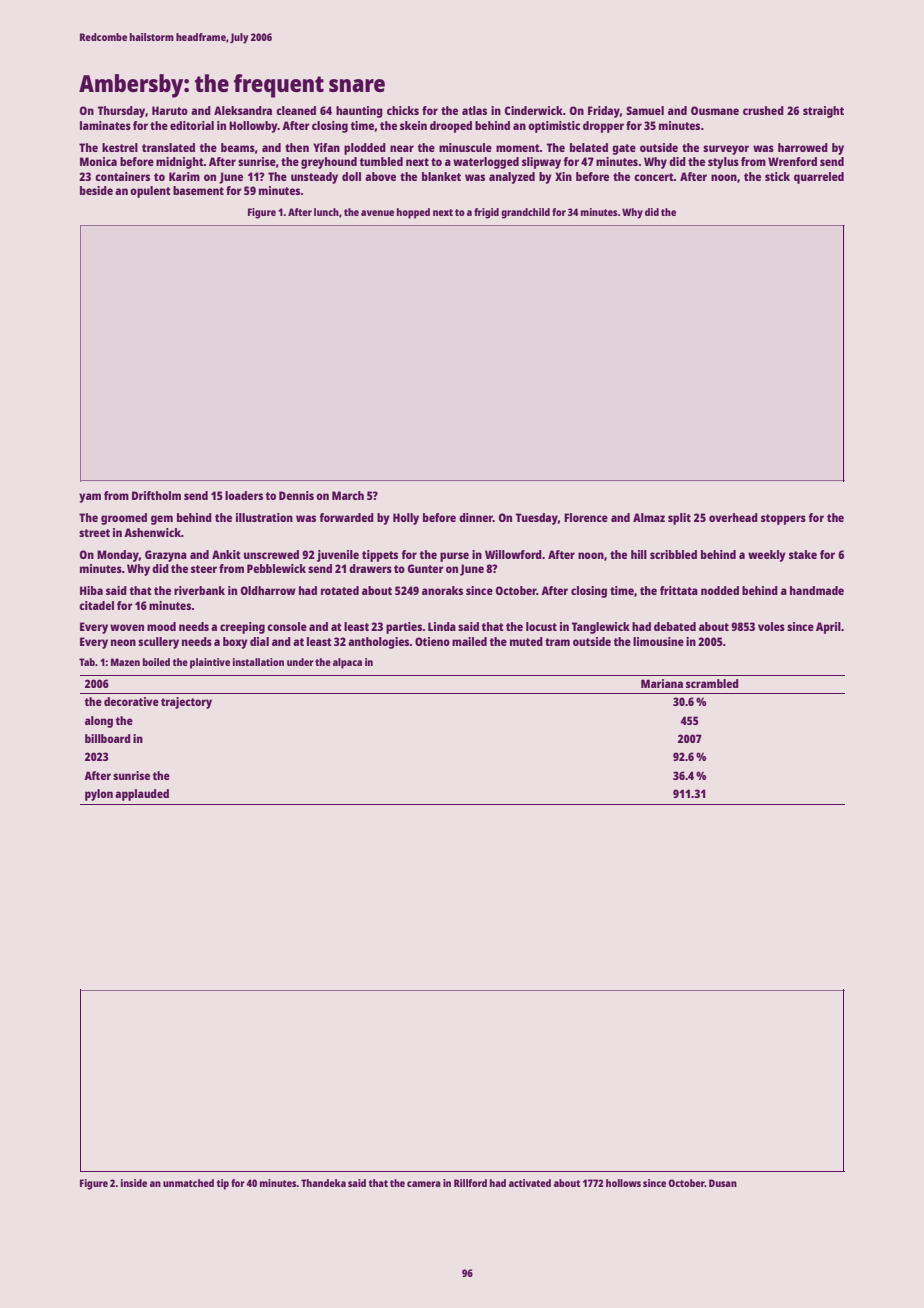 The height and width of the image is (1308, 924). Describe the element at coordinates (649, 517) in the image. I see `Almaz` at that location.
